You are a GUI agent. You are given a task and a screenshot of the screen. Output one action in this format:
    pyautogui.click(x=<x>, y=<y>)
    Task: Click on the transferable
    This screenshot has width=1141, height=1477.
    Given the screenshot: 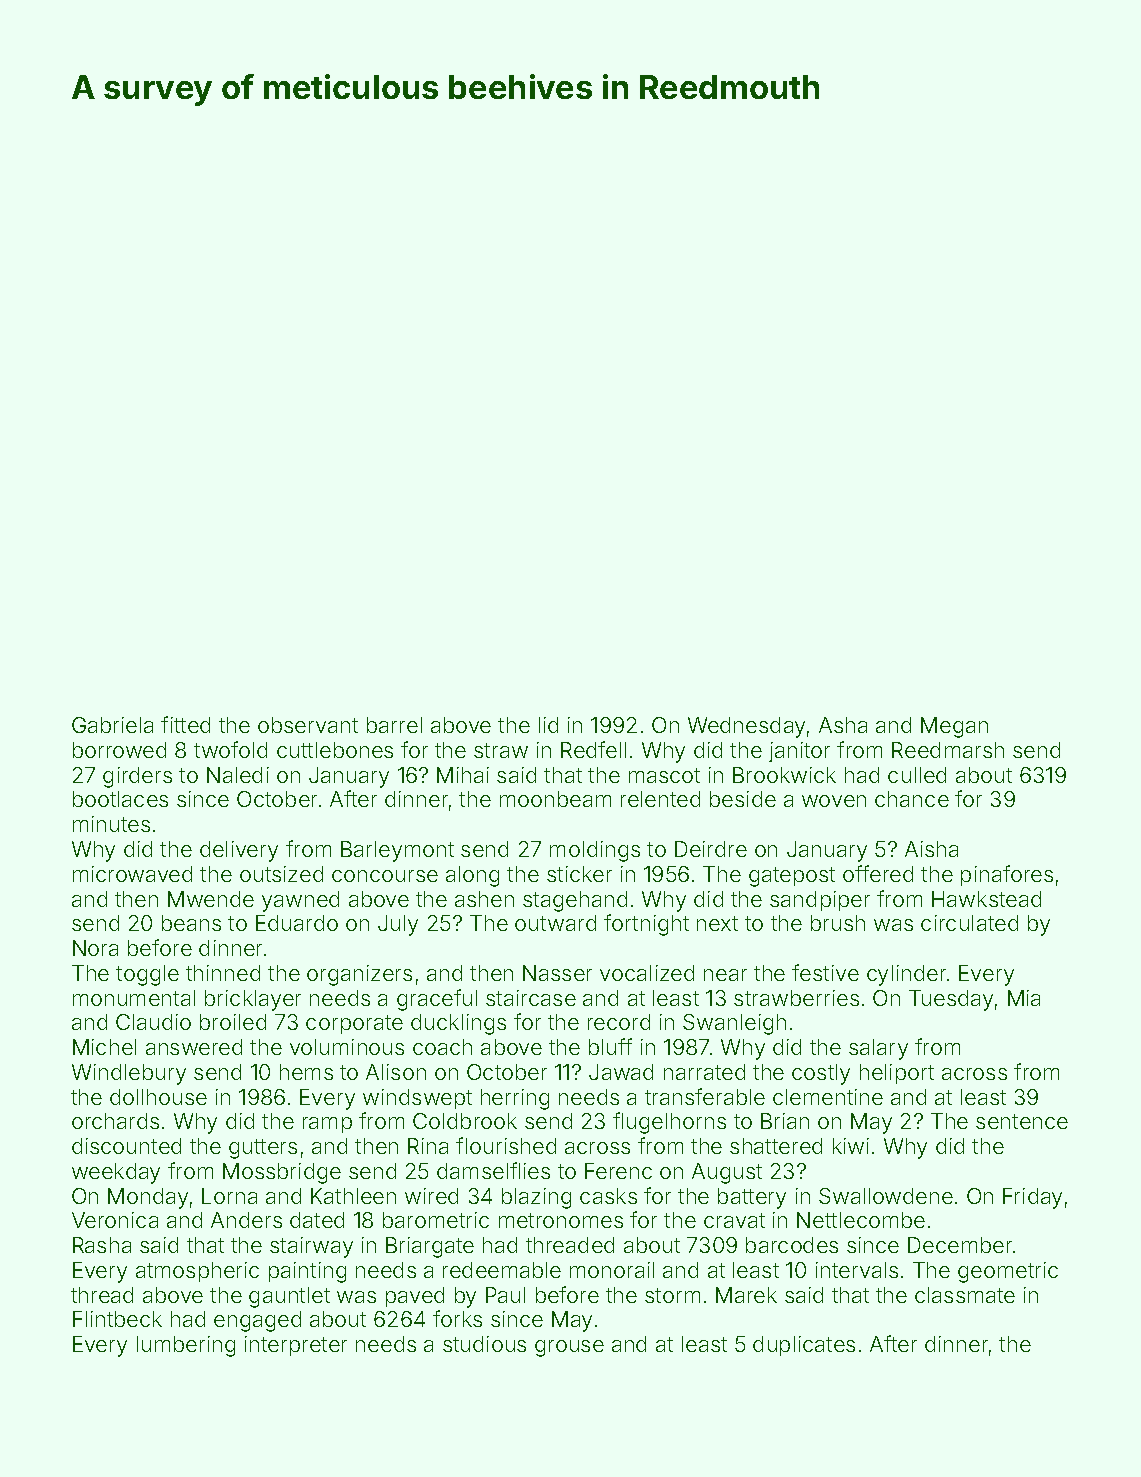 What is the action you would take?
    pyautogui.click(x=705, y=1096)
